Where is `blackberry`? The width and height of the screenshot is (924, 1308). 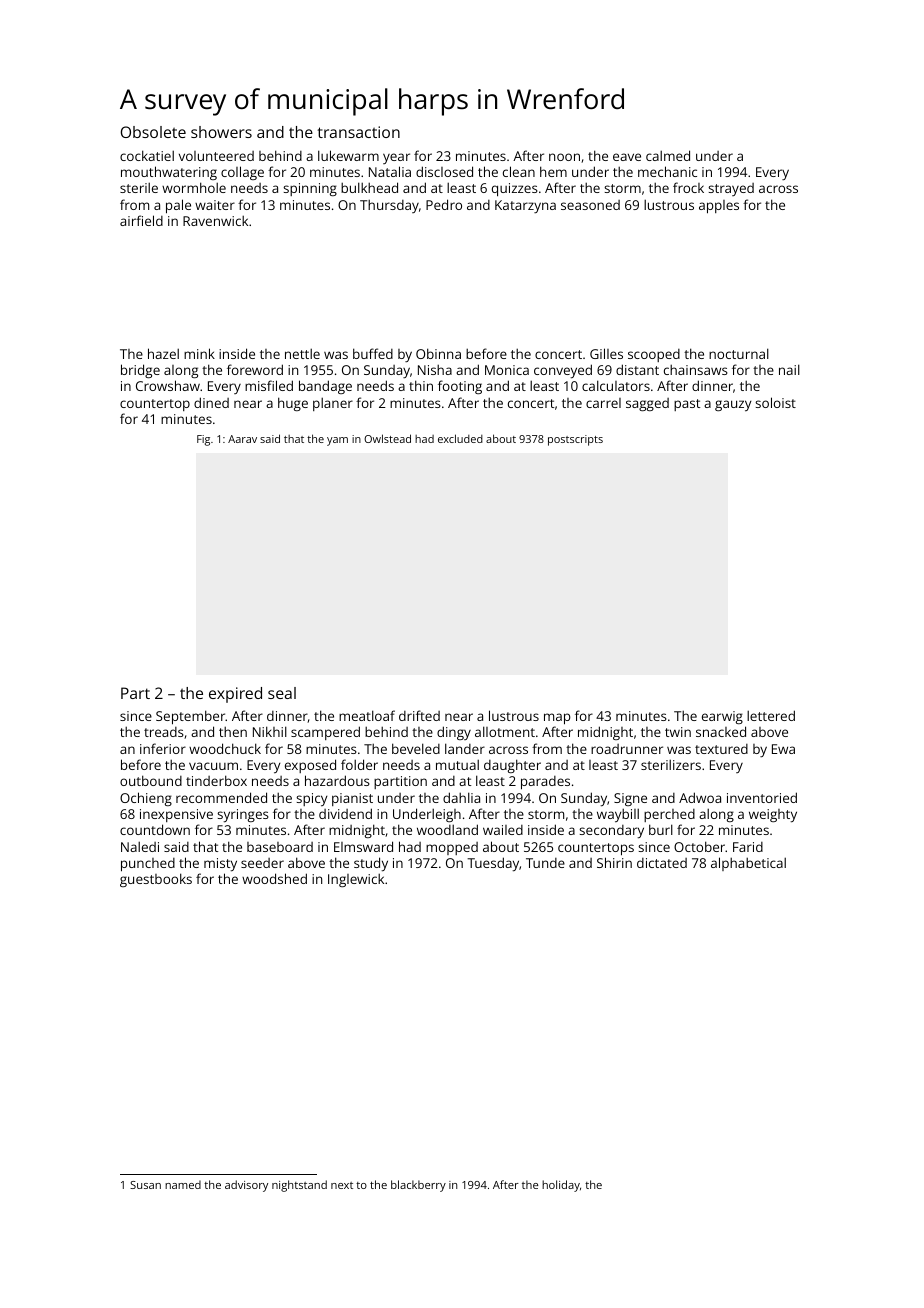 blackberry is located at coordinates (418, 1186).
